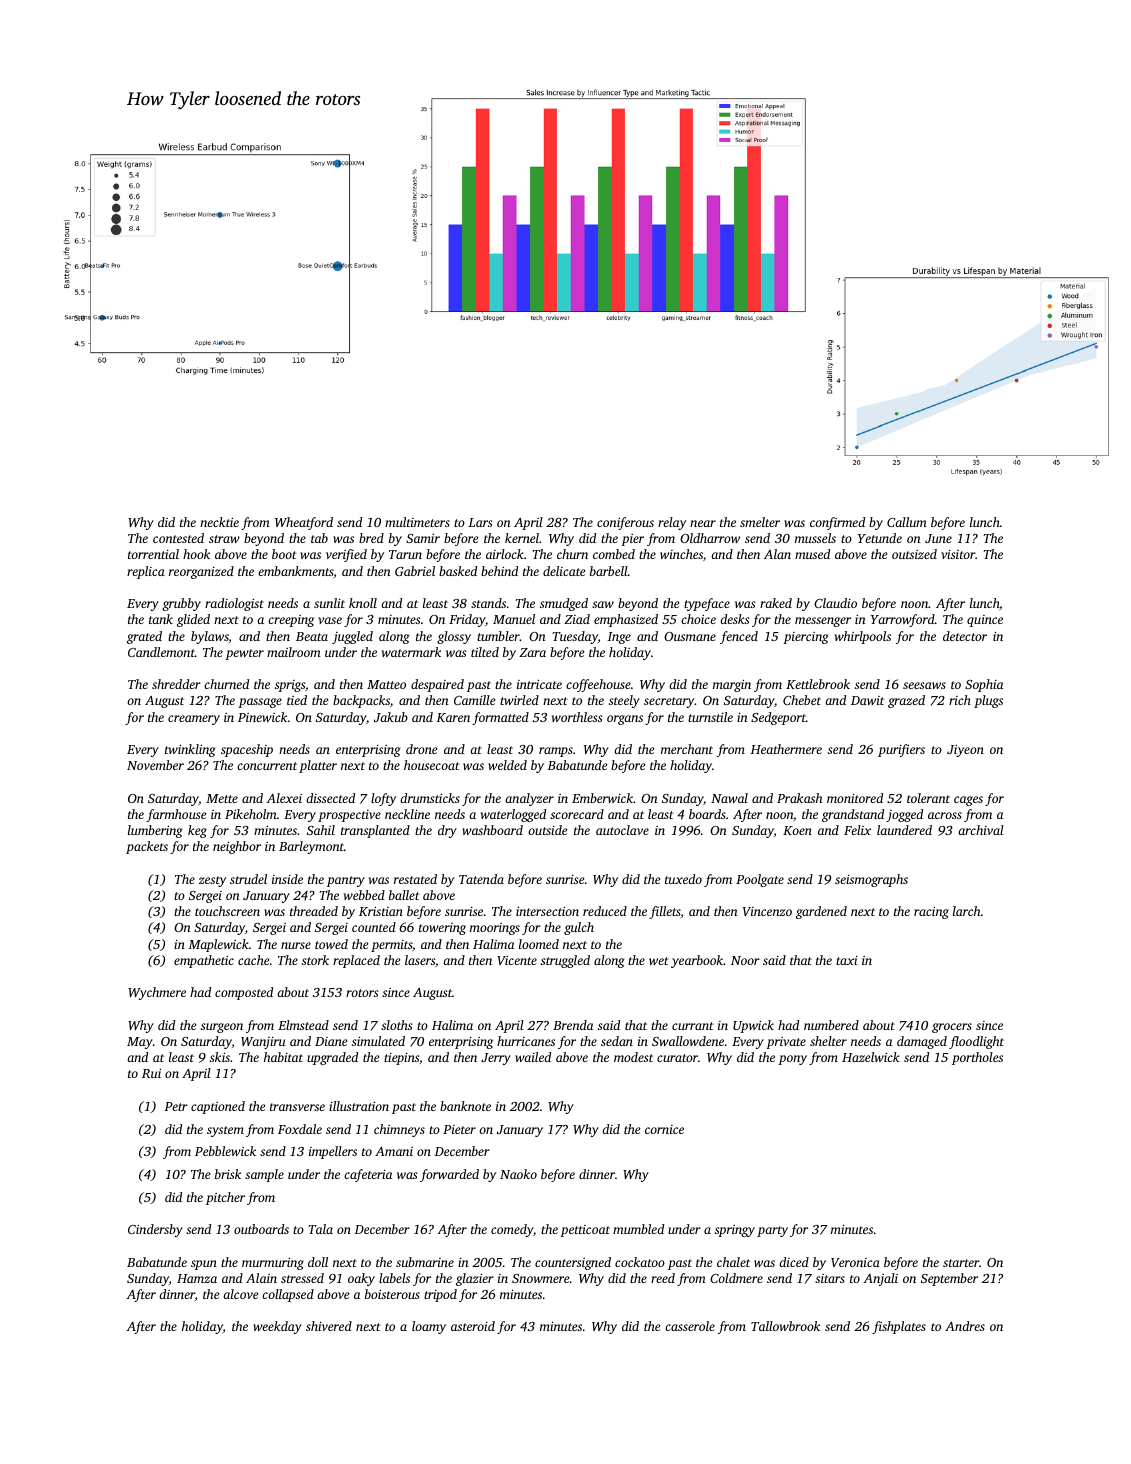 The height and width of the image is (1464, 1131). I want to click on pantry, so click(346, 881).
